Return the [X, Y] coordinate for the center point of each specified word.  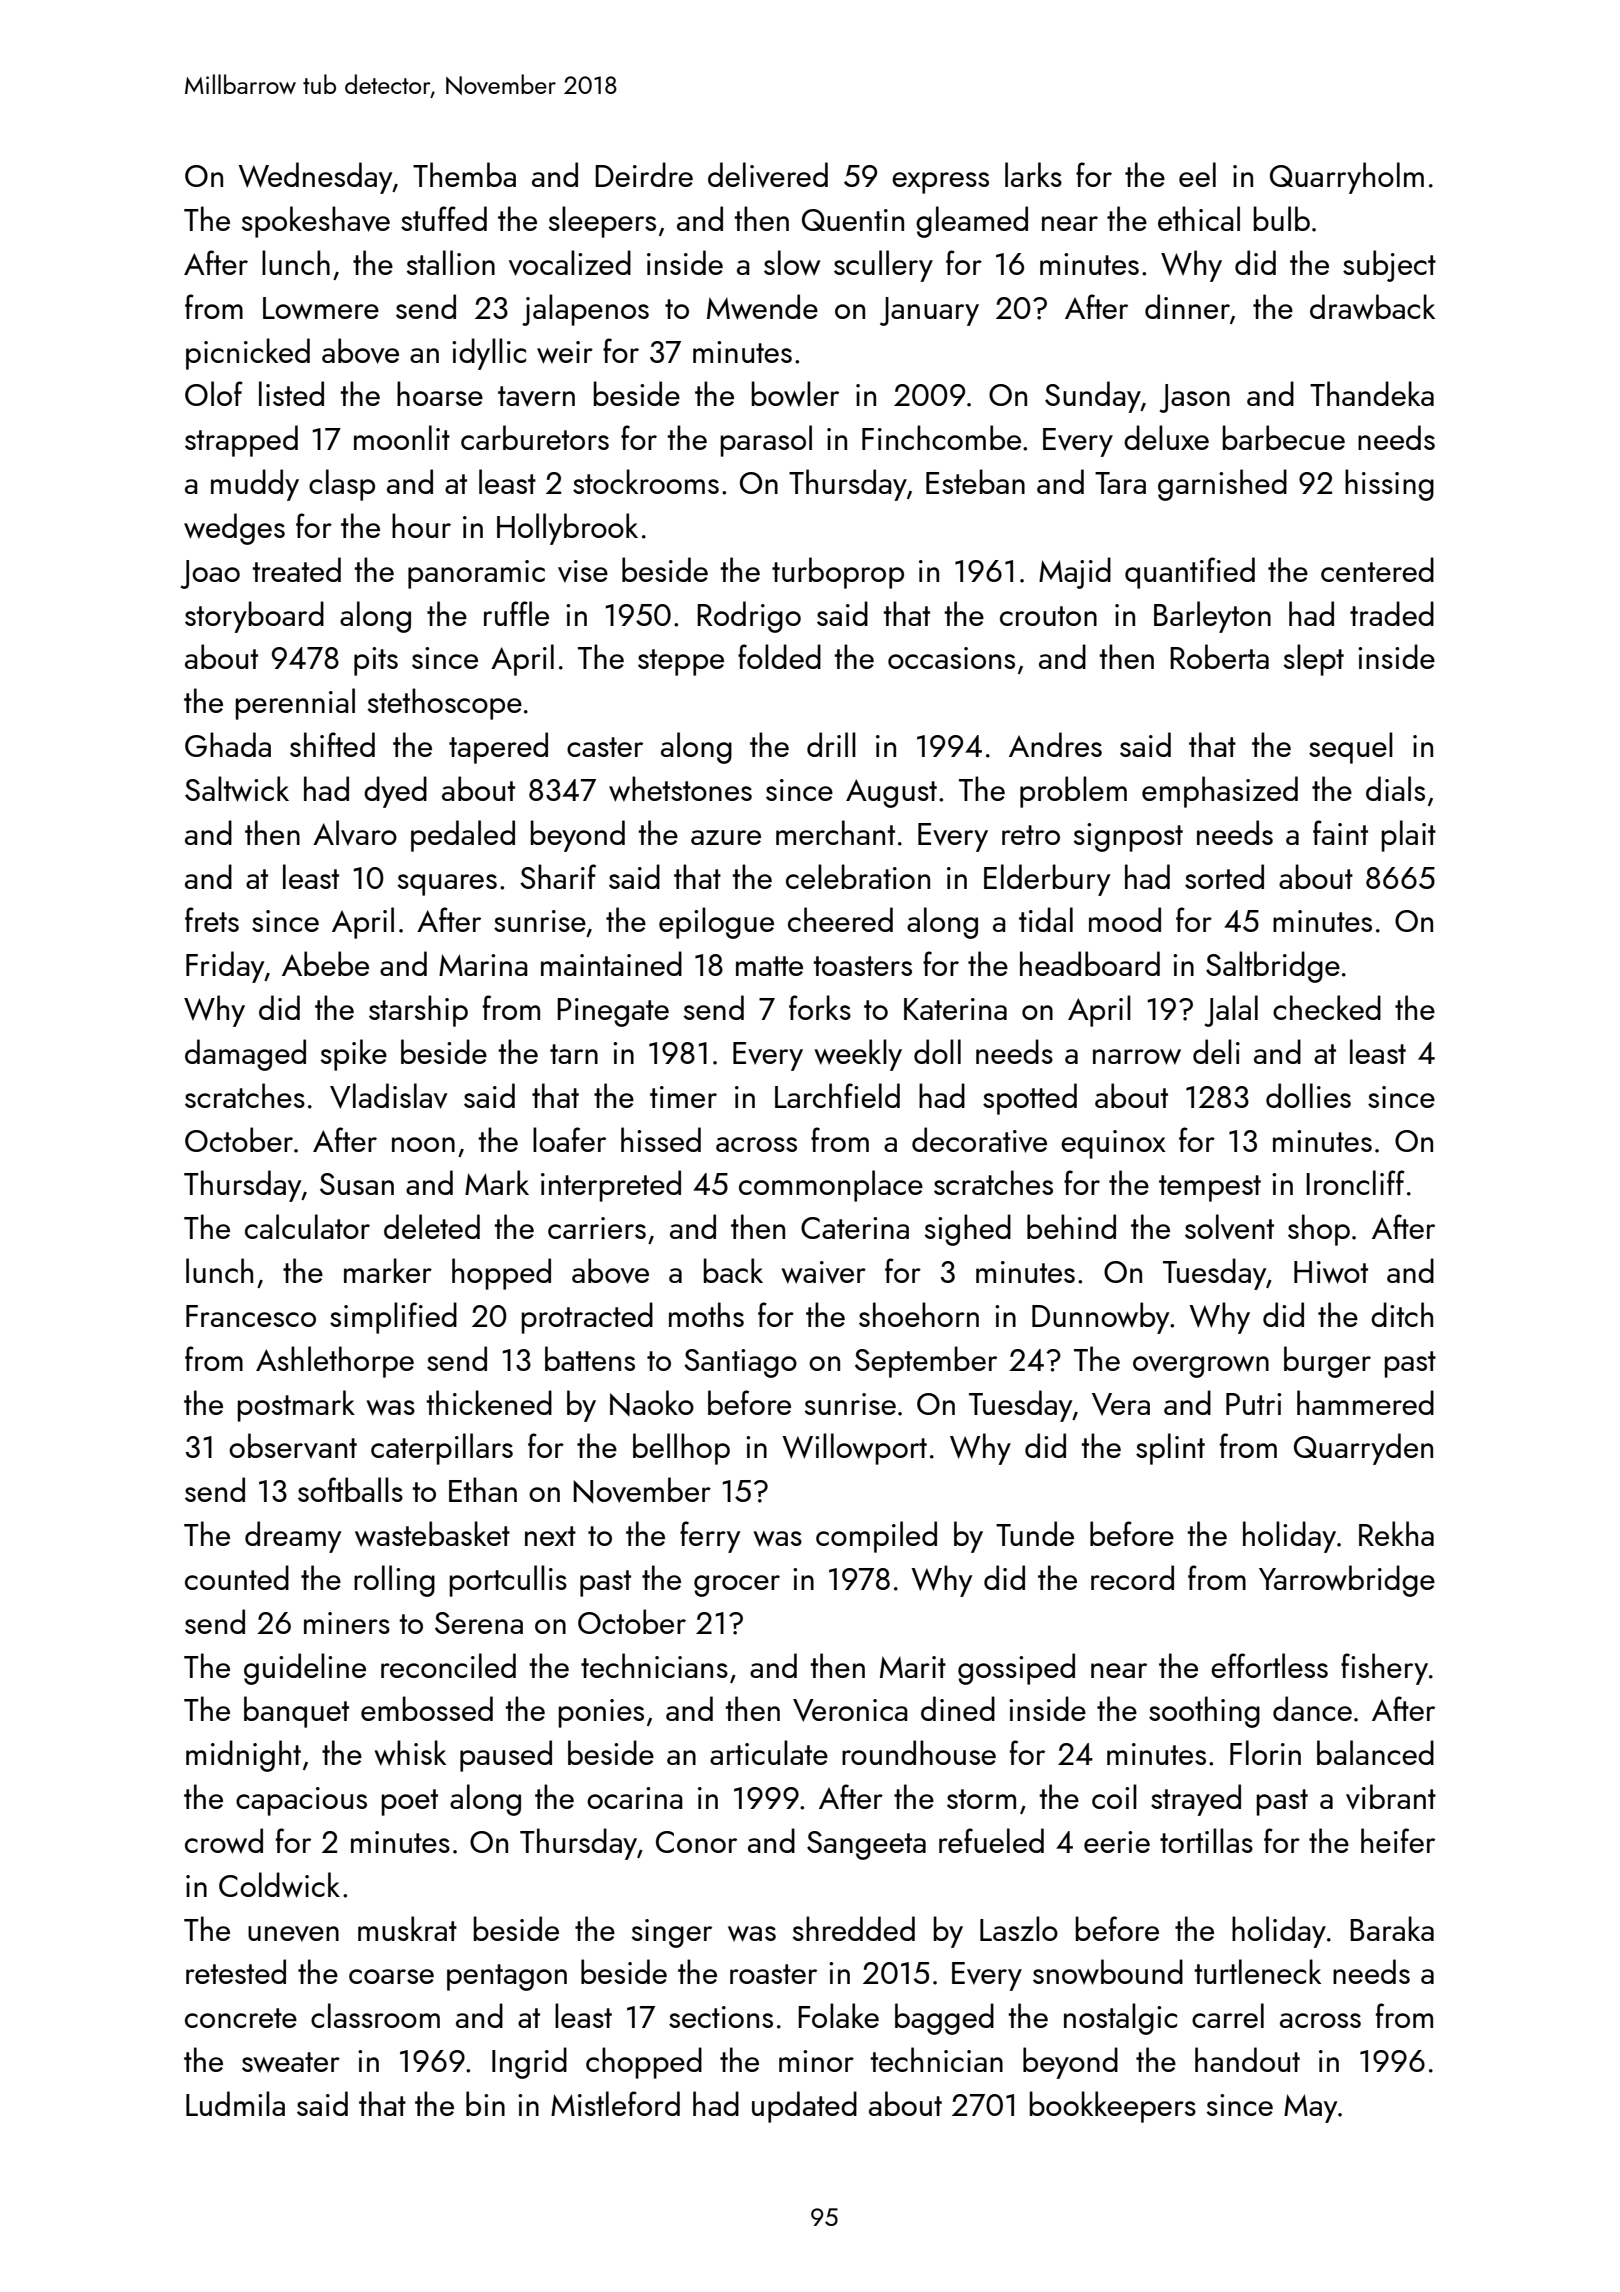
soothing [1204, 1712]
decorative [979, 1140]
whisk [410, 1753]
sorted [1224, 876]
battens [590, 1358]
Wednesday [315, 178]
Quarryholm [1347, 178]
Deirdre [644, 174]
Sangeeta [866, 1845]
